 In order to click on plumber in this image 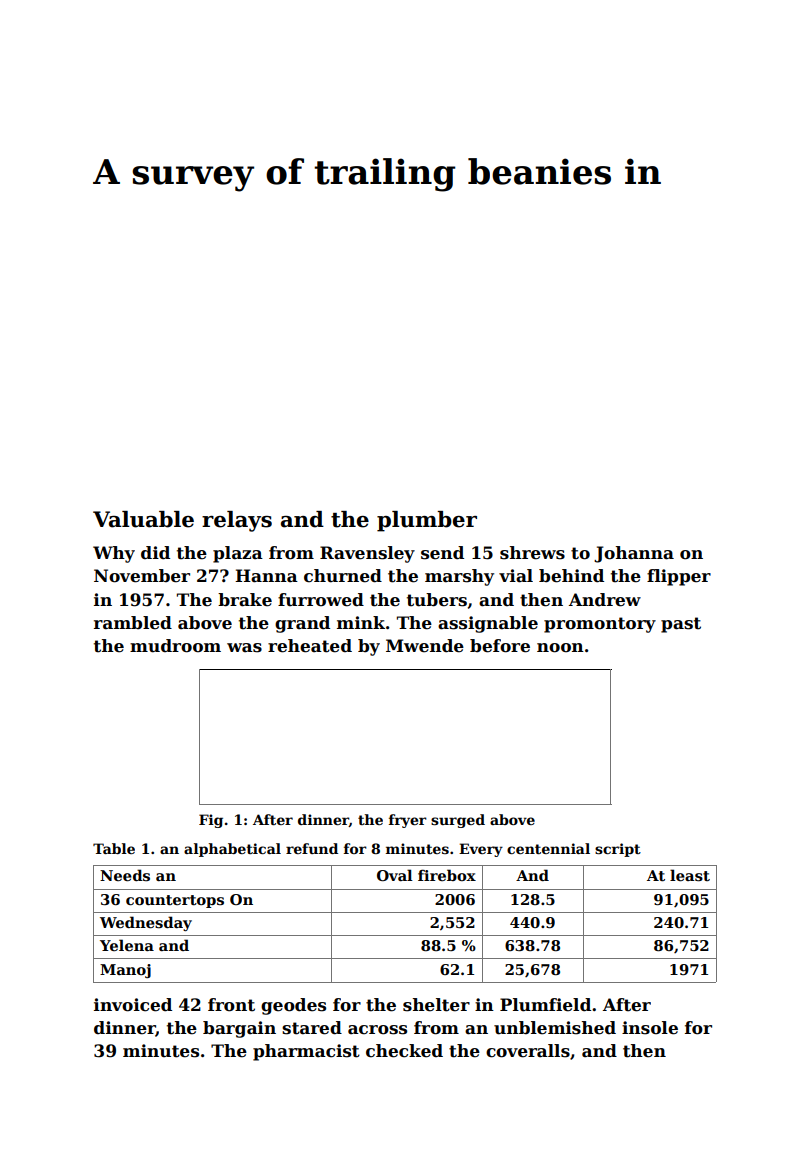, I will do `click(427, 521)`.
